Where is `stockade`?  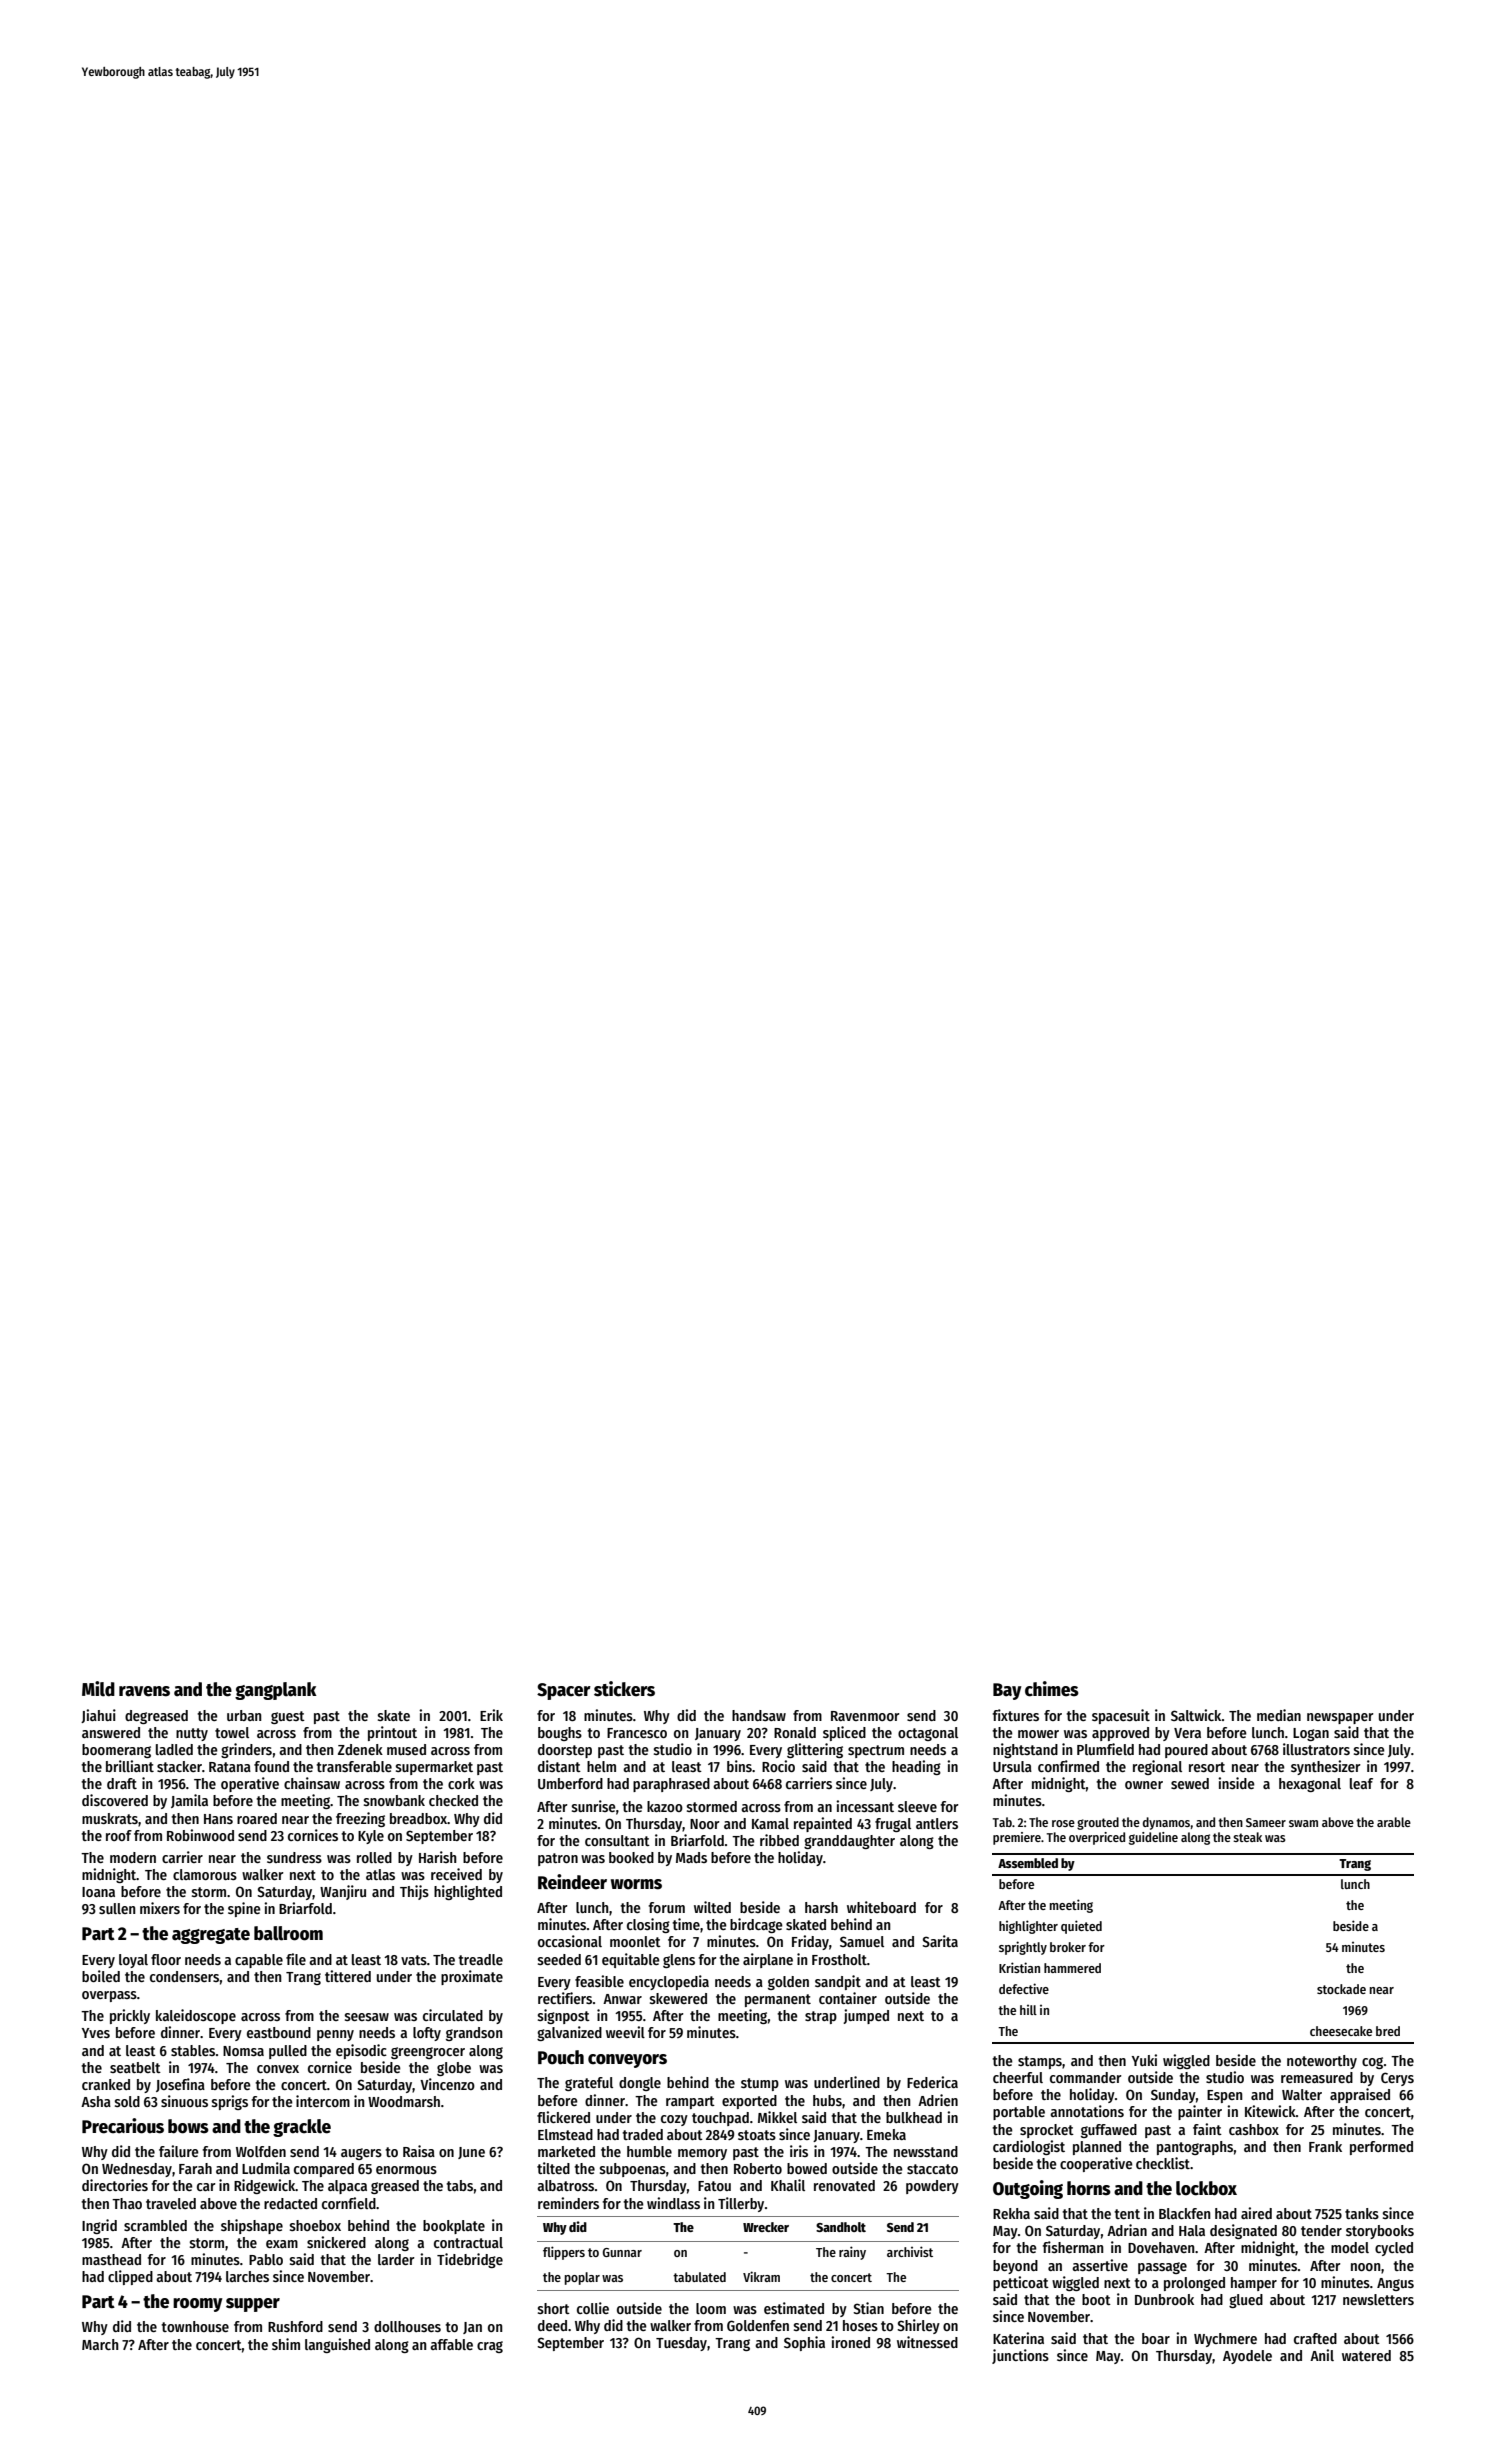
stockade is located at coordinates (1341, 1989).
